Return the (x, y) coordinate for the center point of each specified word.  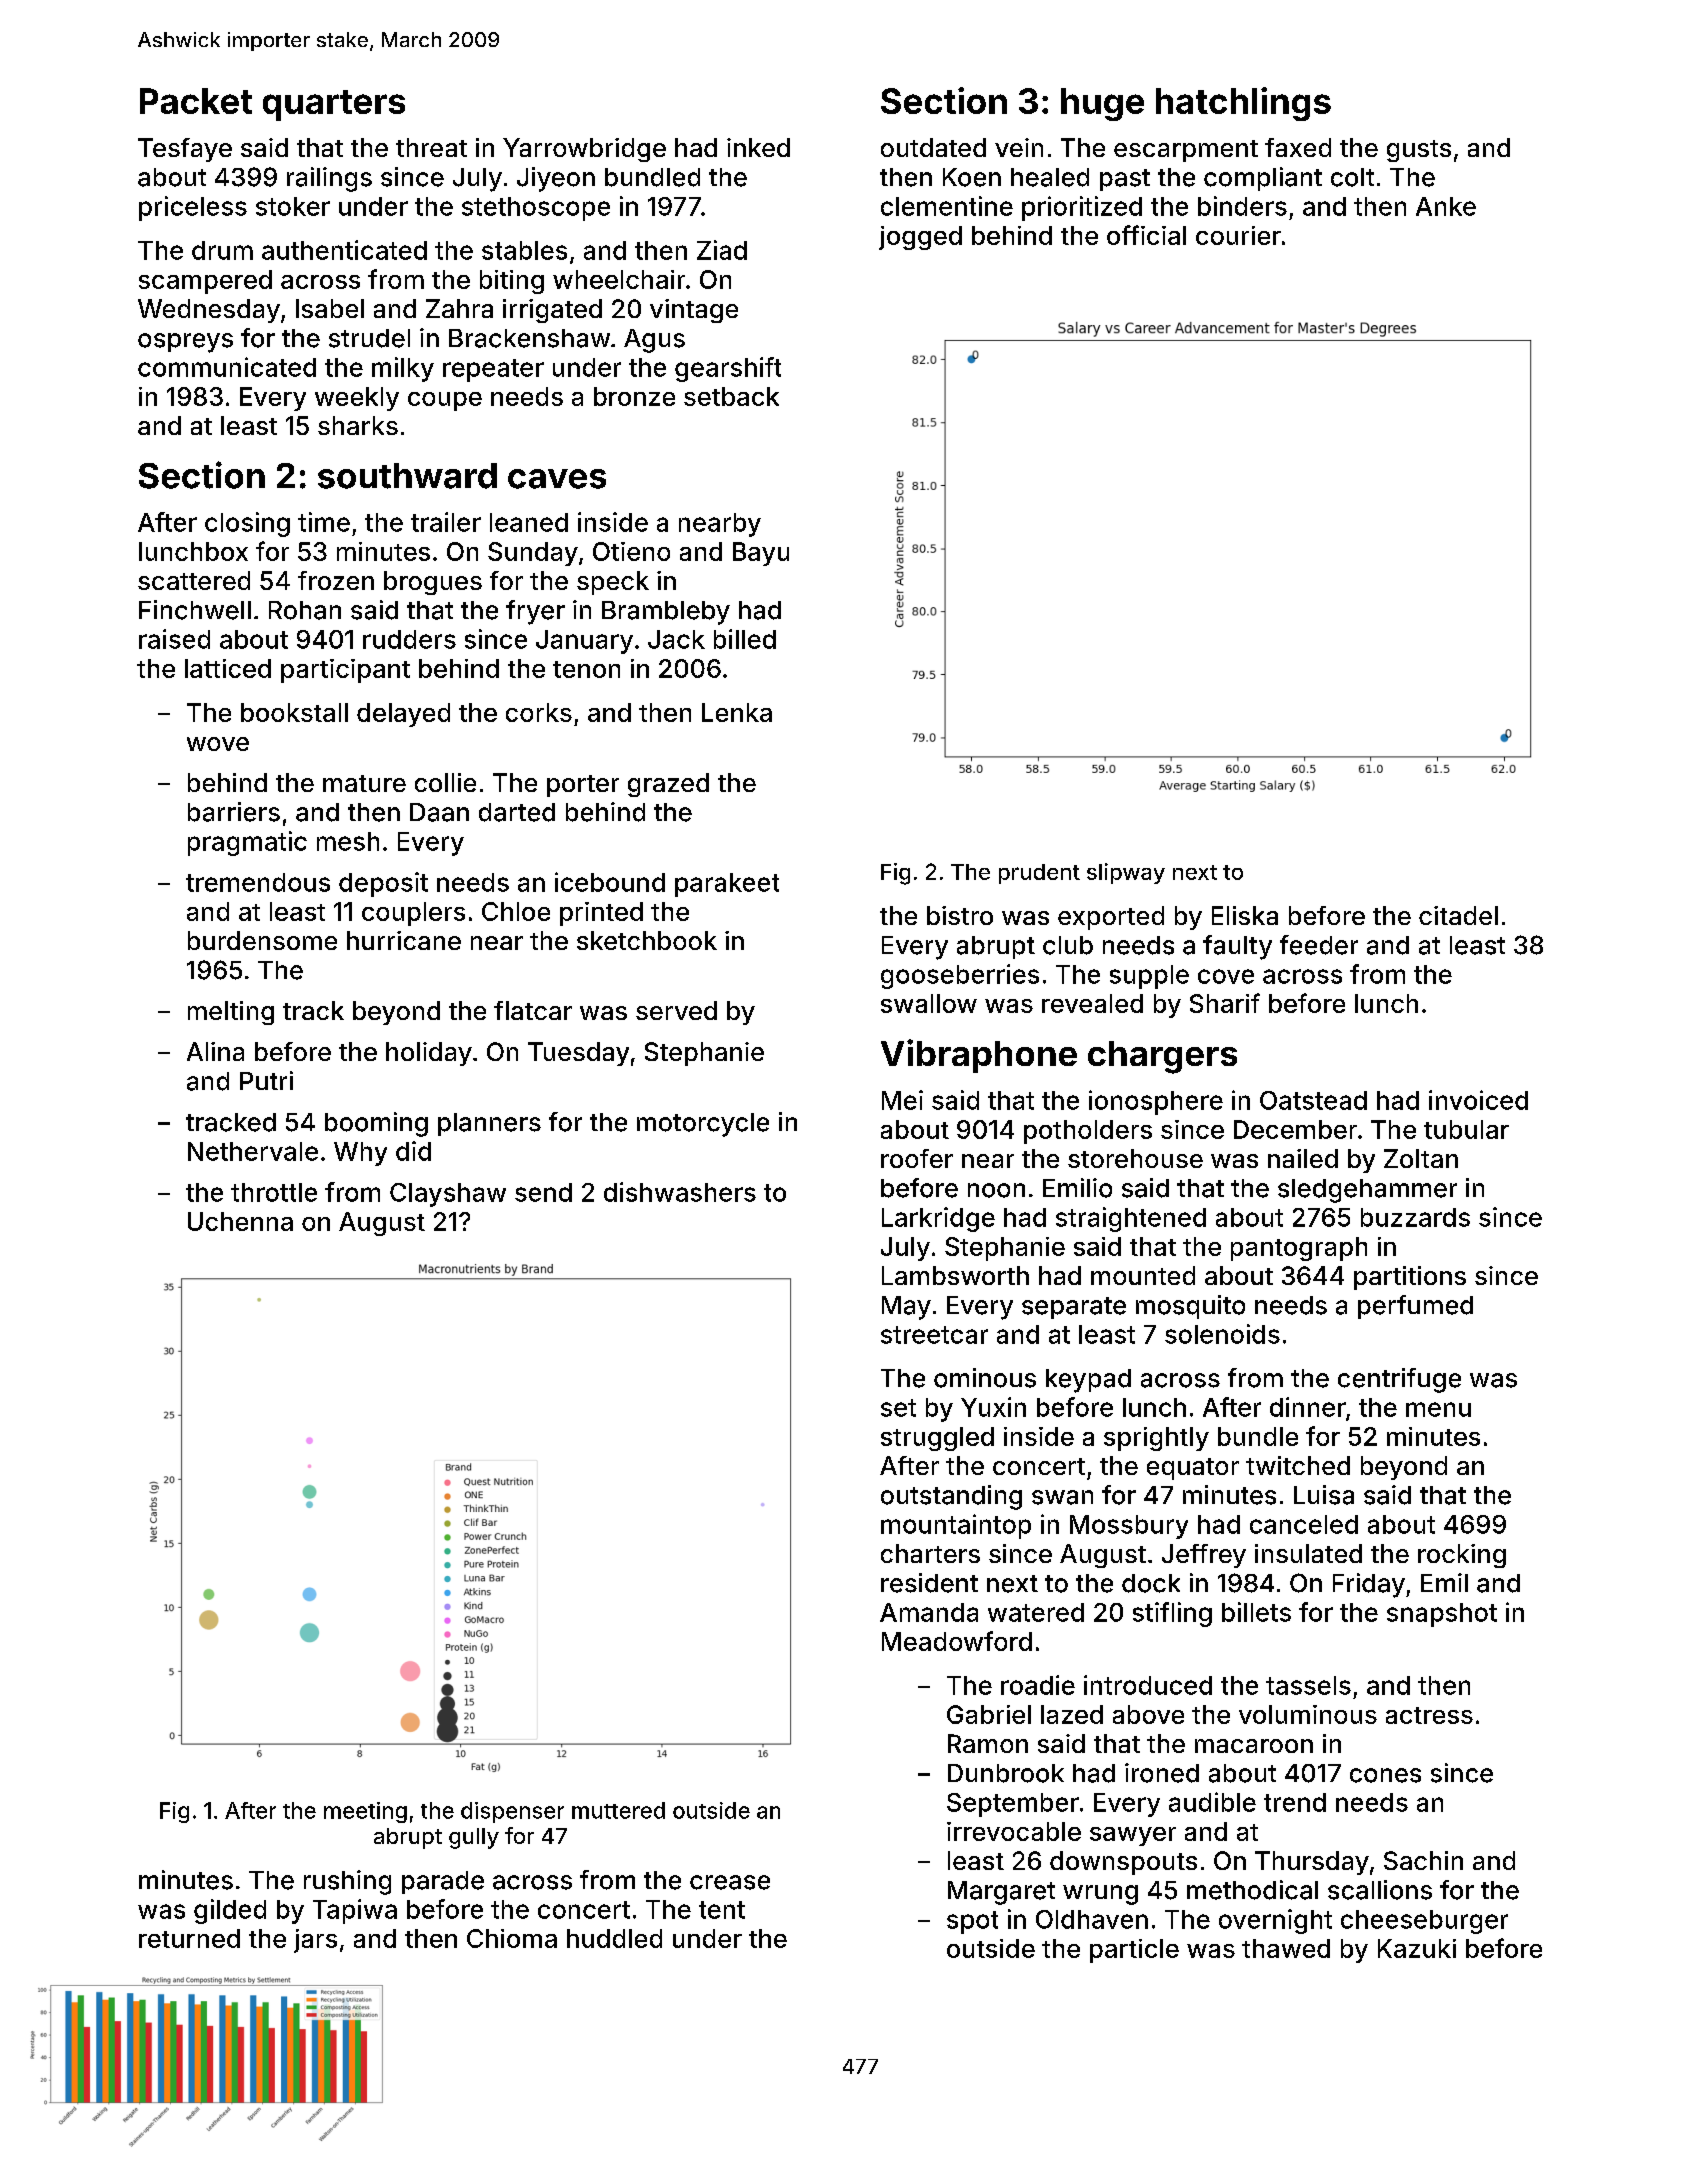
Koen (972, 177)
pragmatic (247, 843)
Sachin (1423, 1860)
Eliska (1245, 915)
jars (315, 1941)
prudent (1039, 874)
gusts (1419, 151)
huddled (614, 1938)
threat (431, 147)
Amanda (929, 1612)
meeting (365, 1812)
